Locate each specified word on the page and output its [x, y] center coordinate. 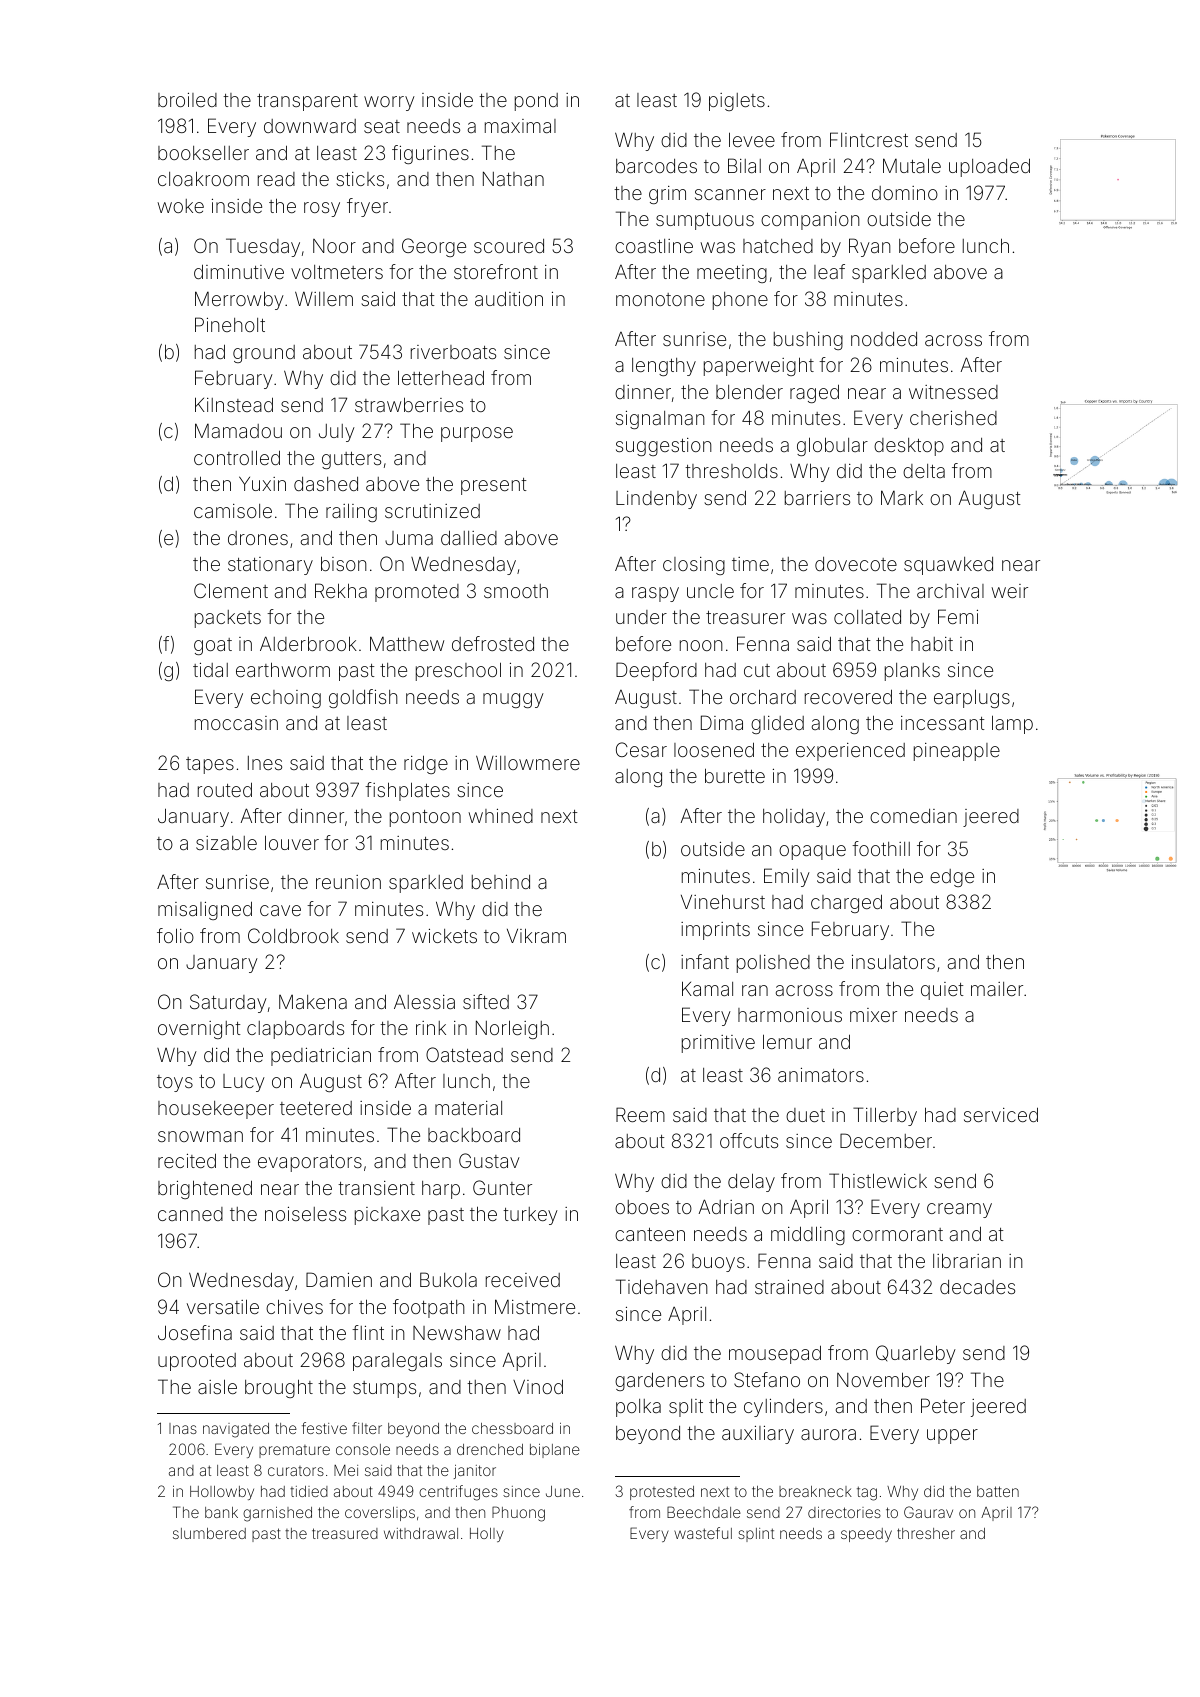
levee [752, 139]
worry [389, 103]
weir [1009, 591]
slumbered [209, 1533]
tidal [210, 670]
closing [694, 566]
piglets [737, 102]
